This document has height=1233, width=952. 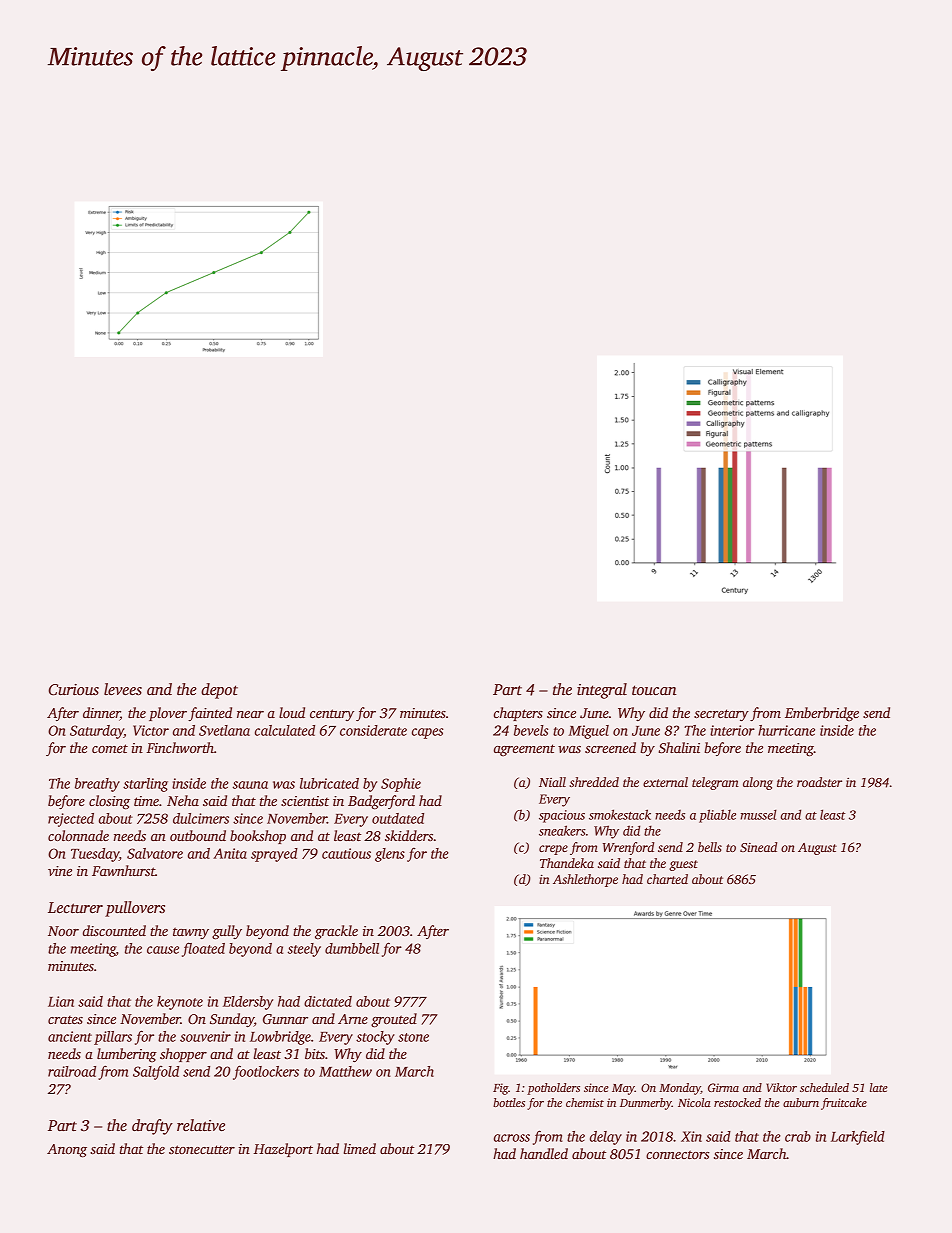 What do you see at coordinates (602, 691) in the document?
I see `integral` at bounding box center [602, 691].
